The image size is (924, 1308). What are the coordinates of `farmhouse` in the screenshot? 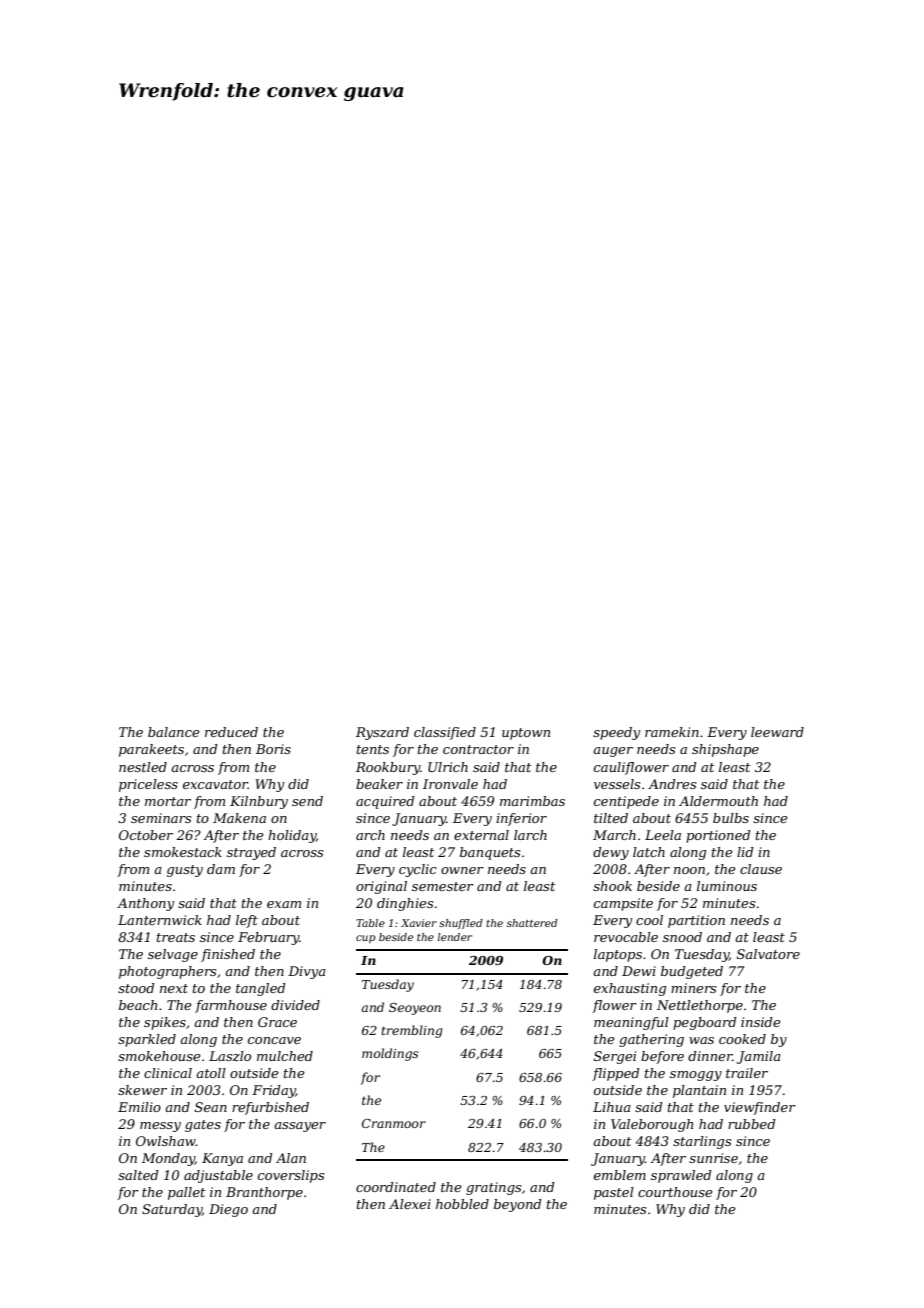 It's located at (231, 1006).
